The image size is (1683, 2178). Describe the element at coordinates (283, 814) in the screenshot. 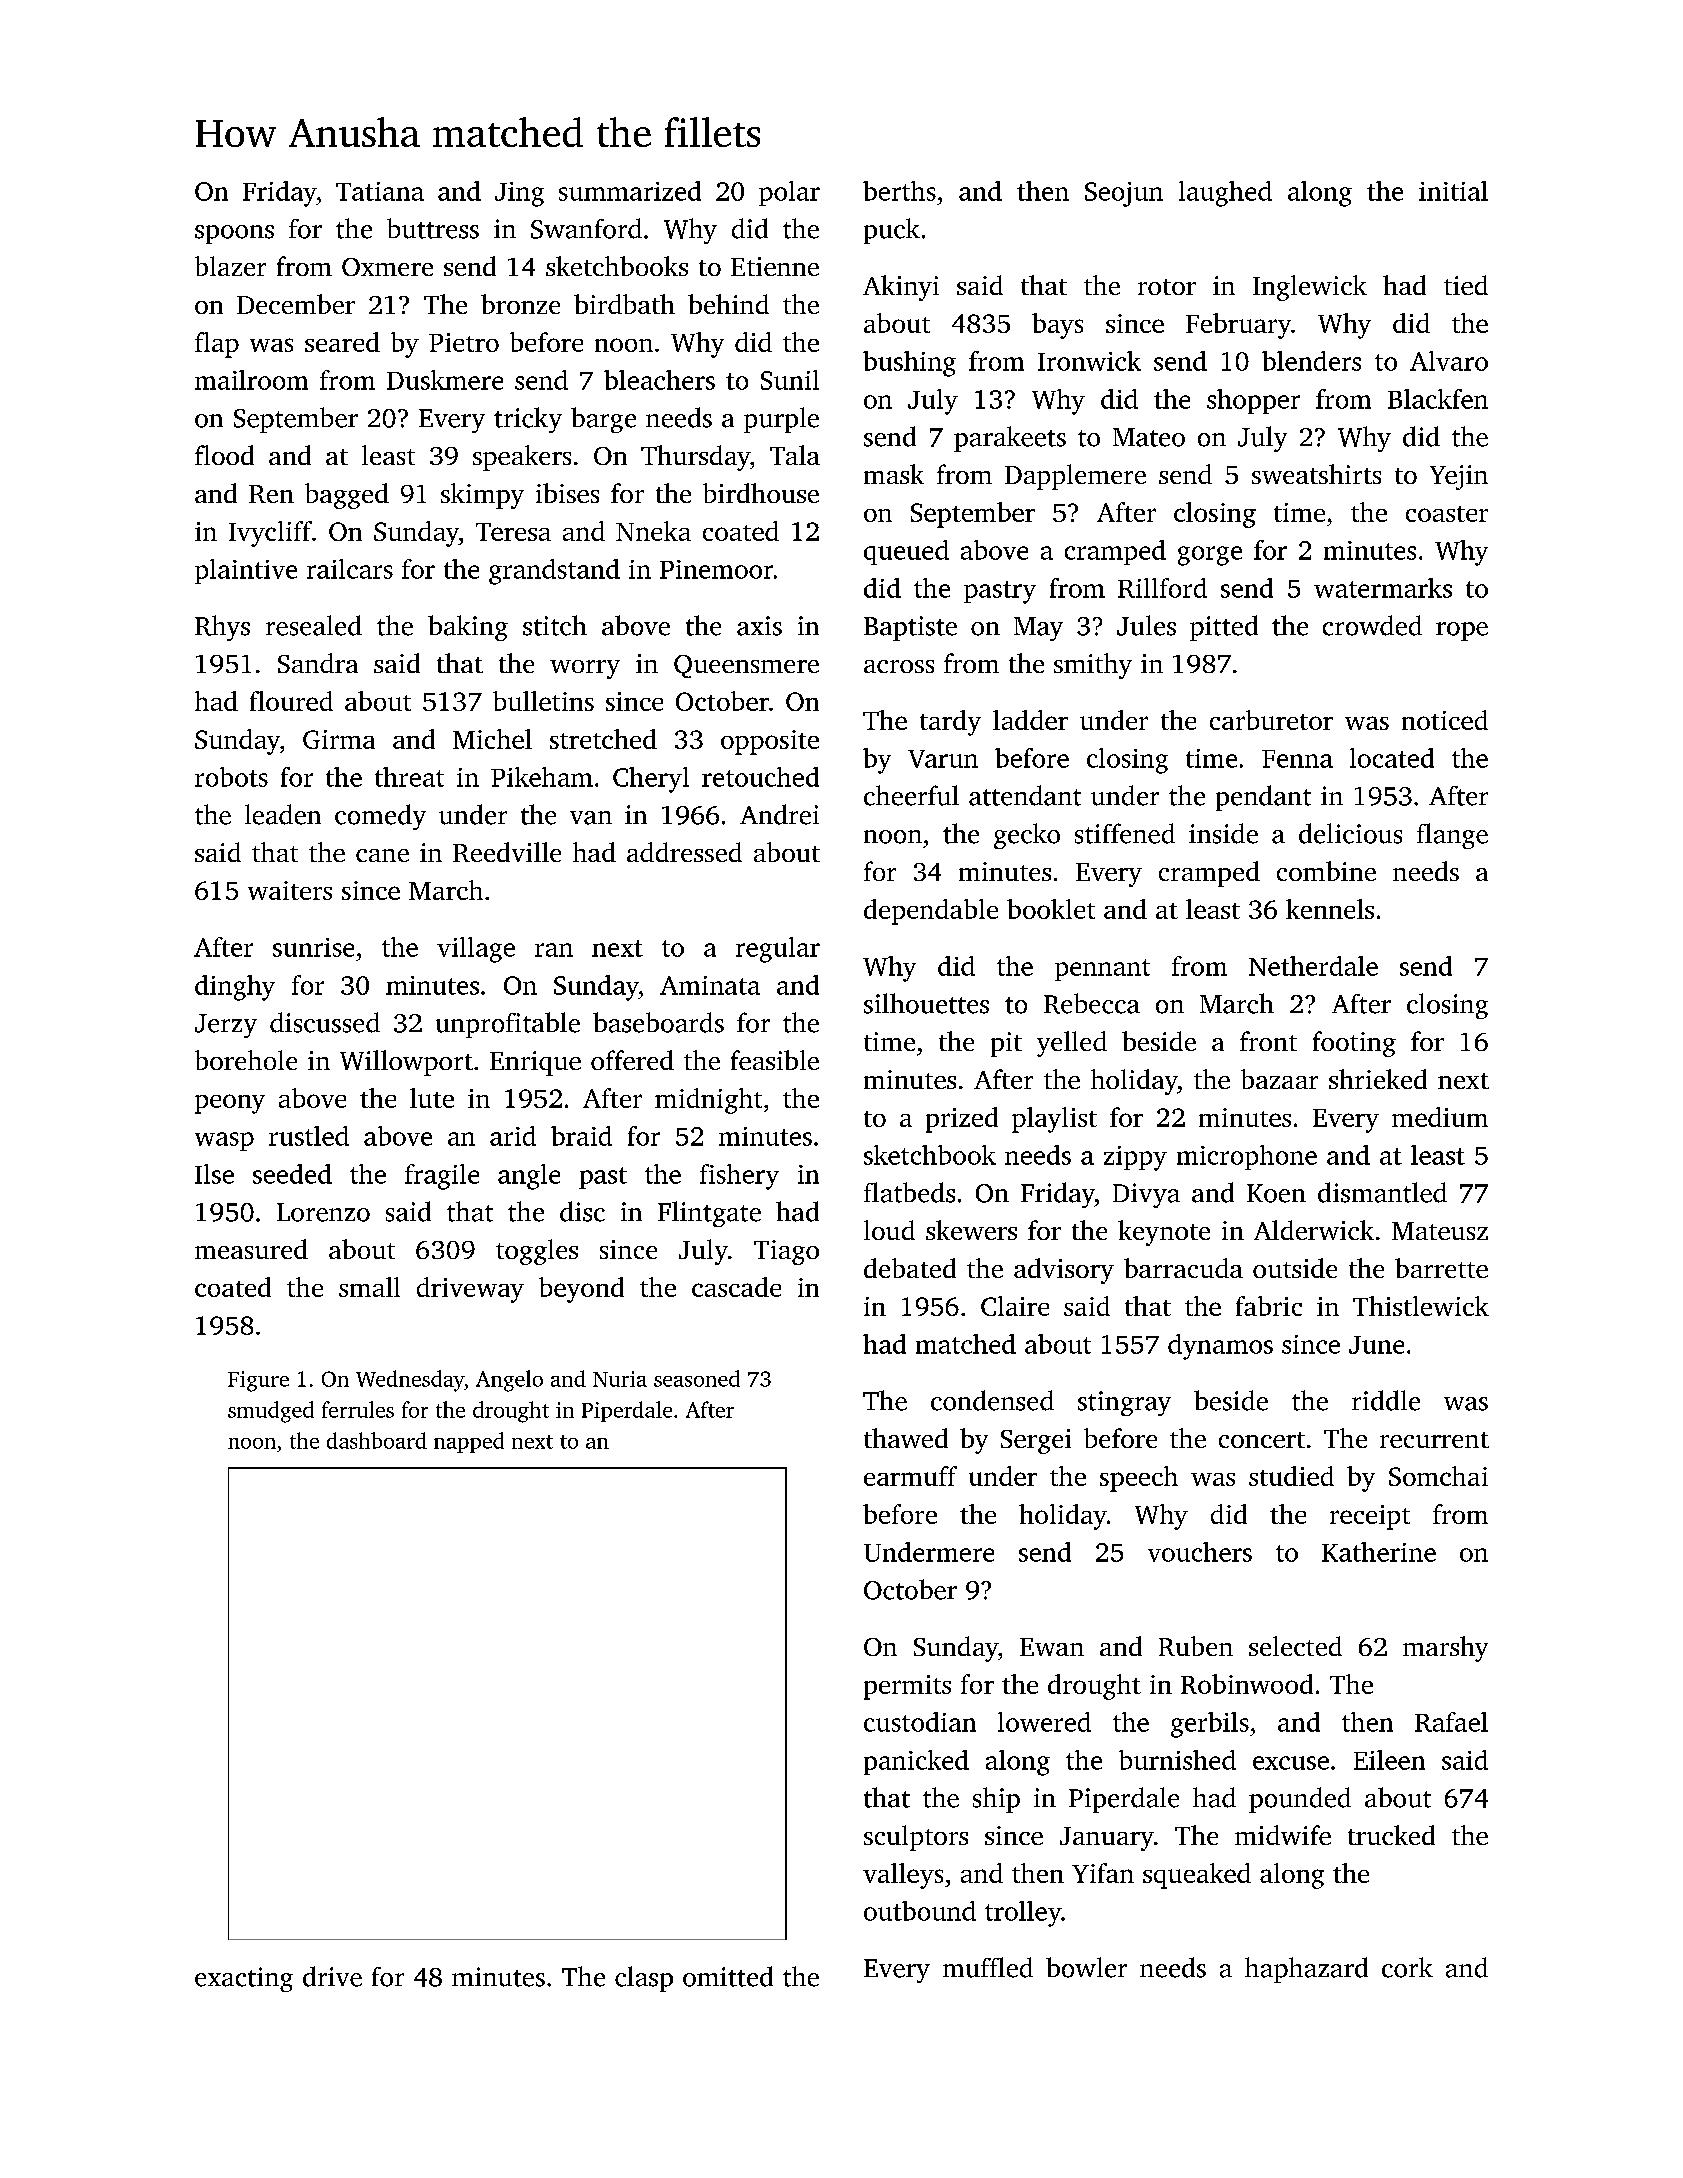

I see `leaden` at that location.
